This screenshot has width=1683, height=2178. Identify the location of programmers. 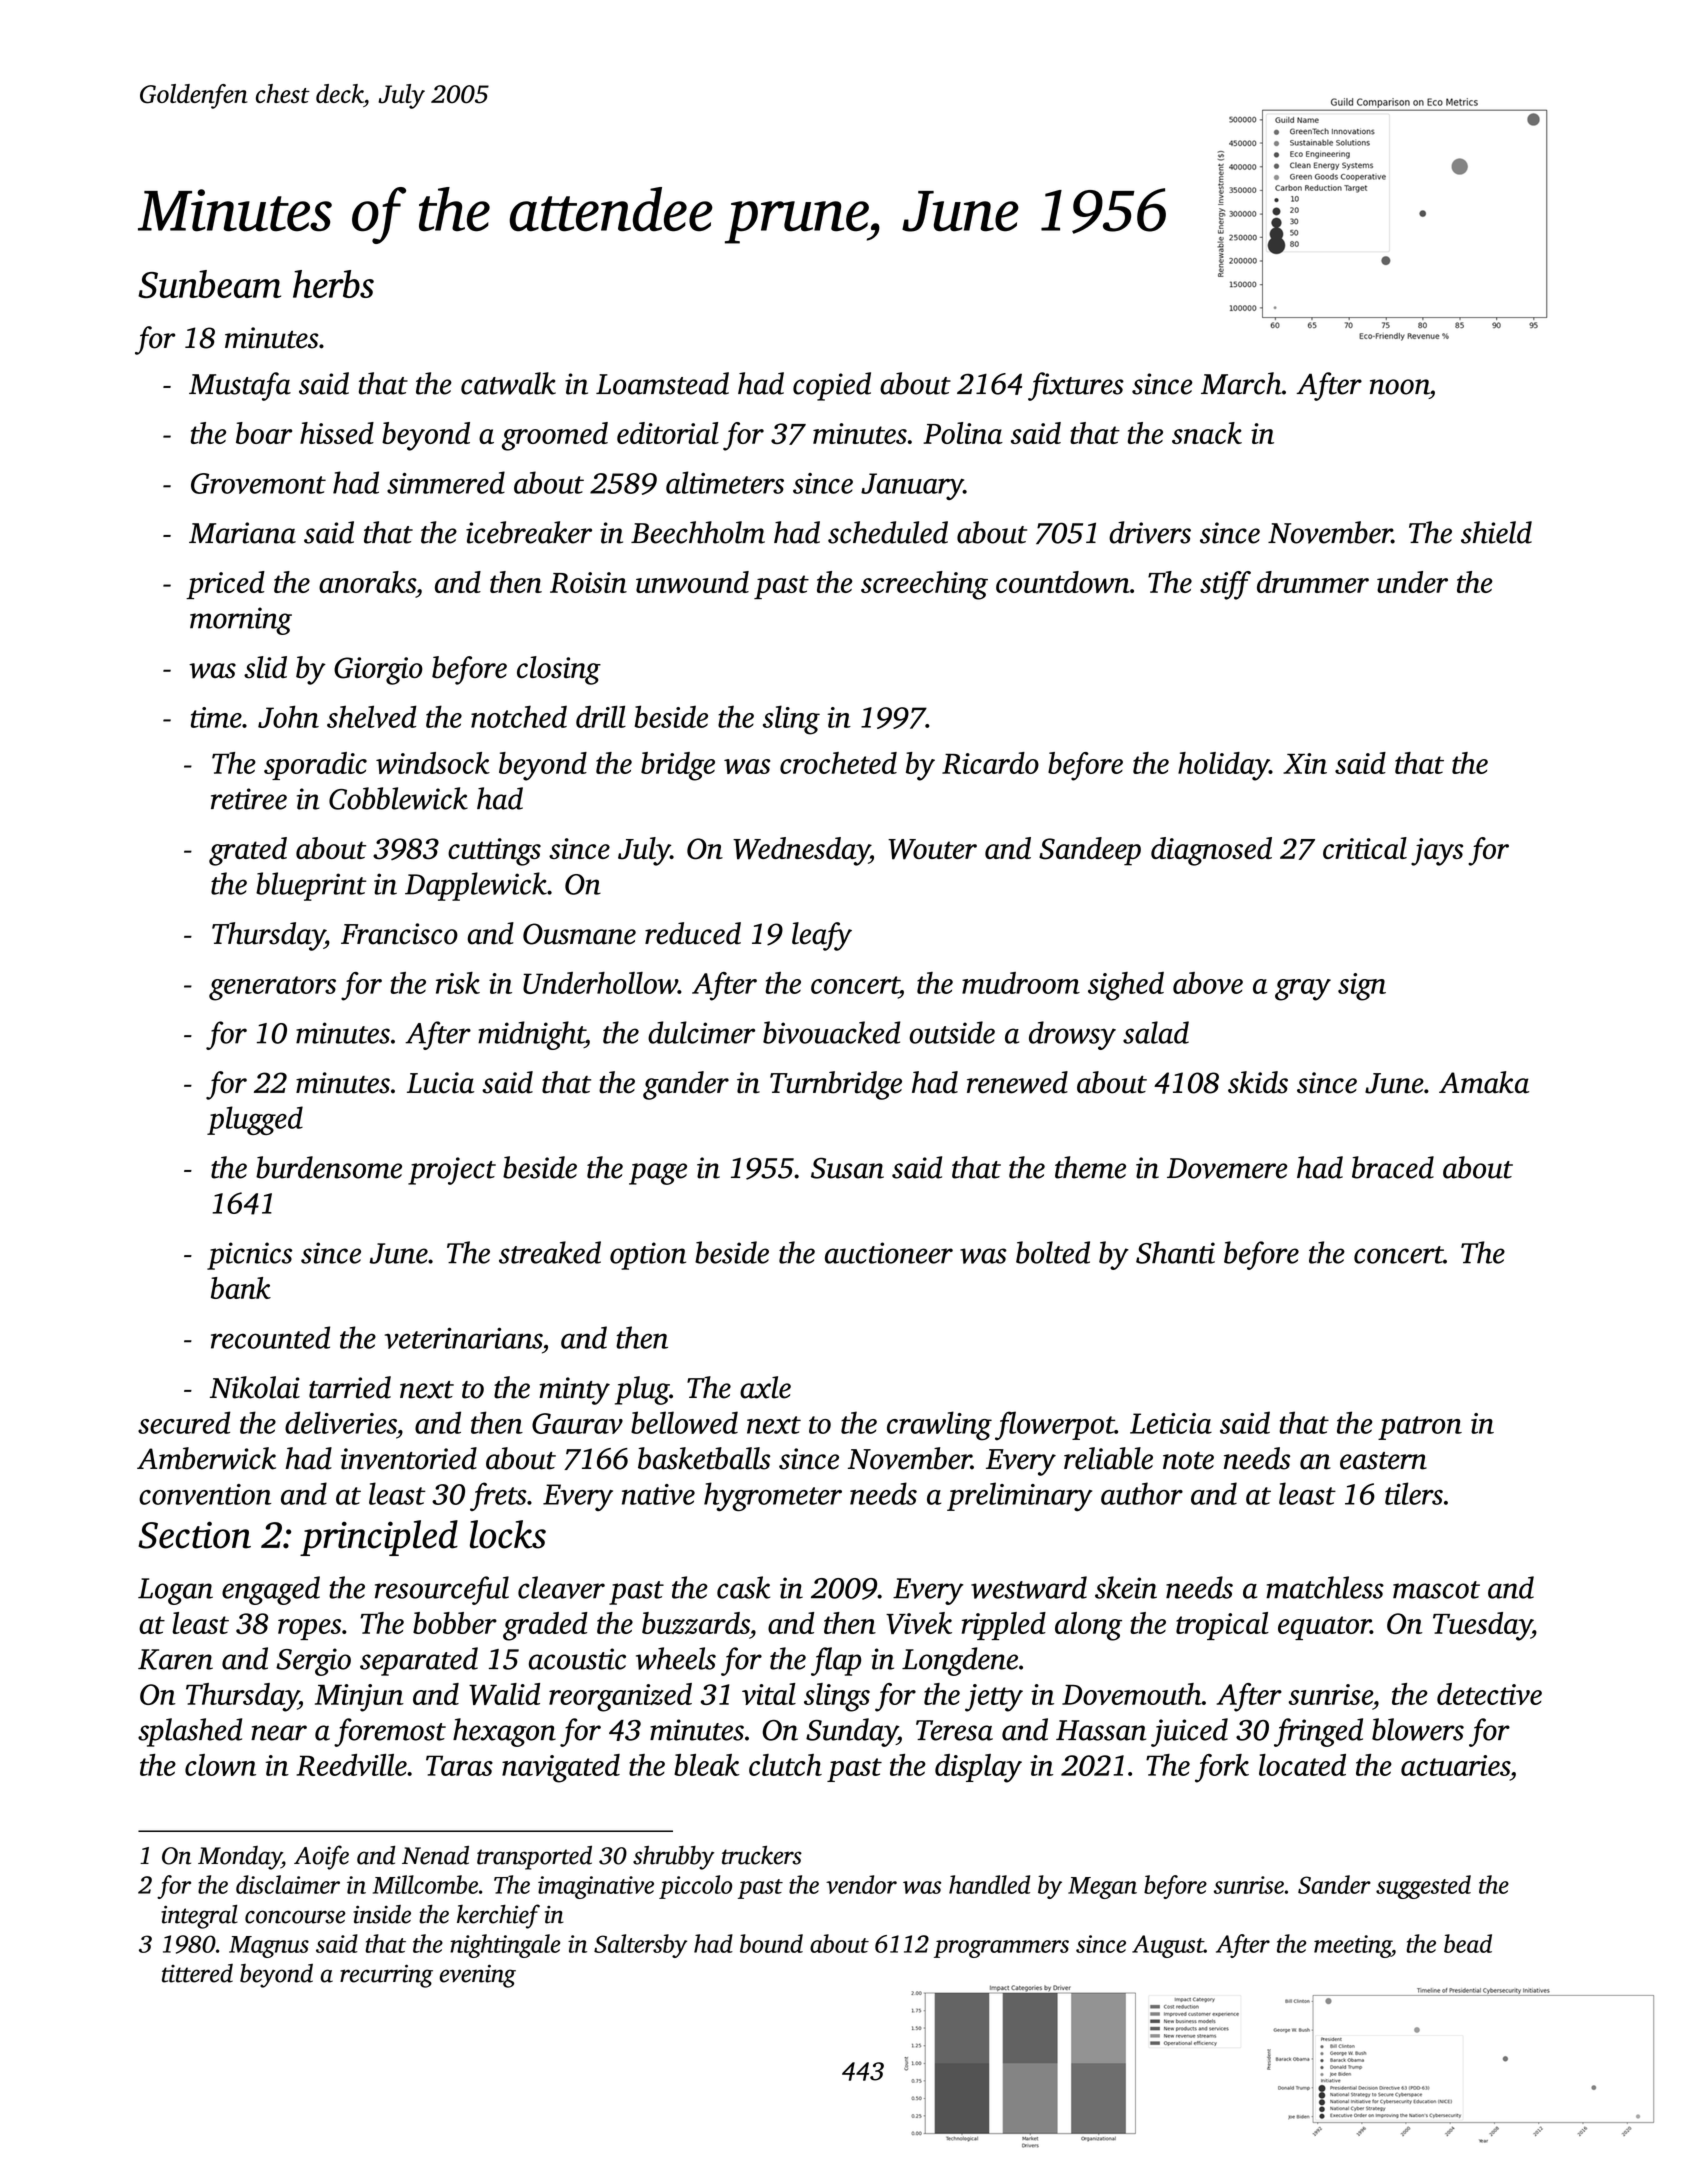
(1001, 1949).
